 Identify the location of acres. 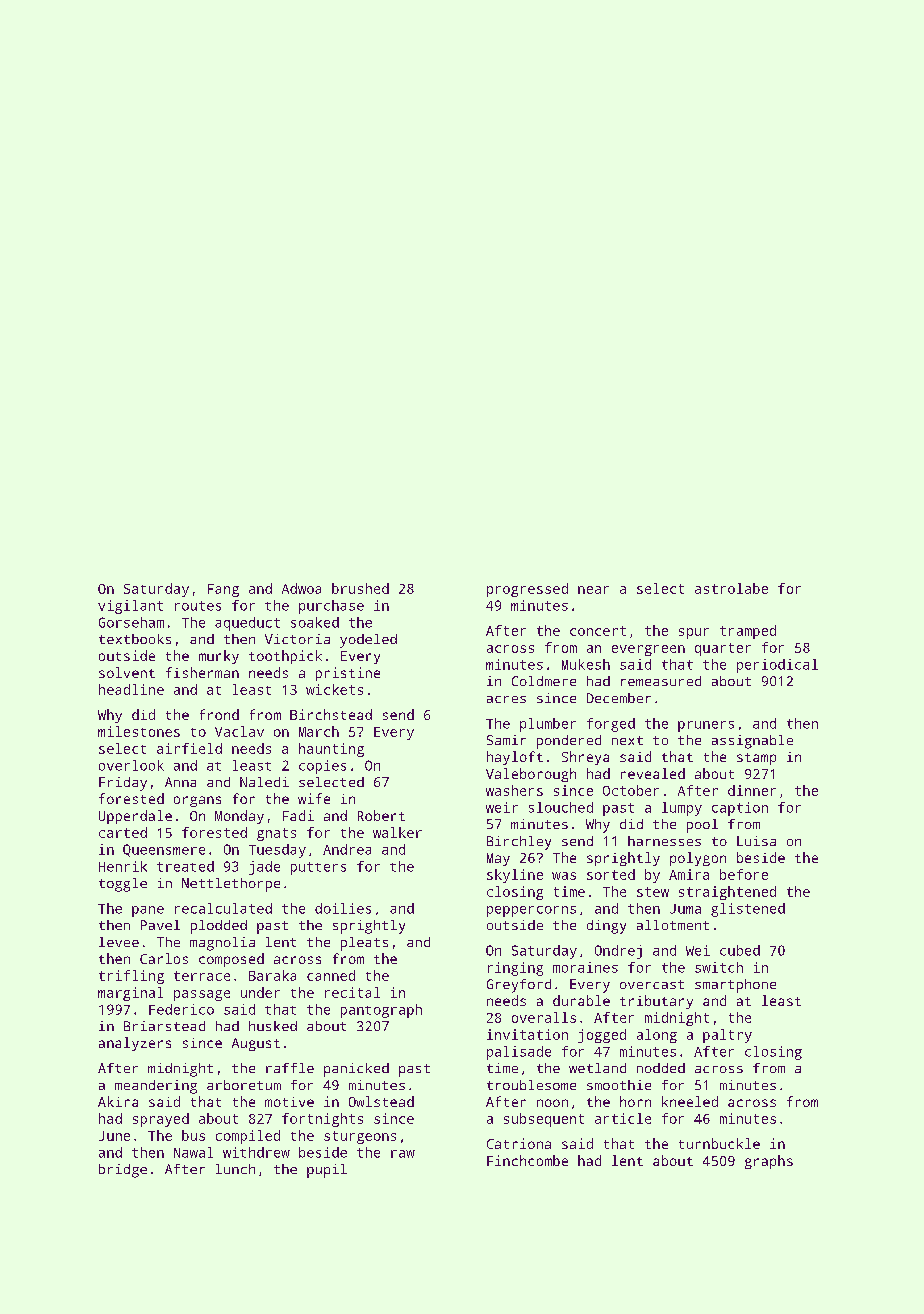
(506, 699).
